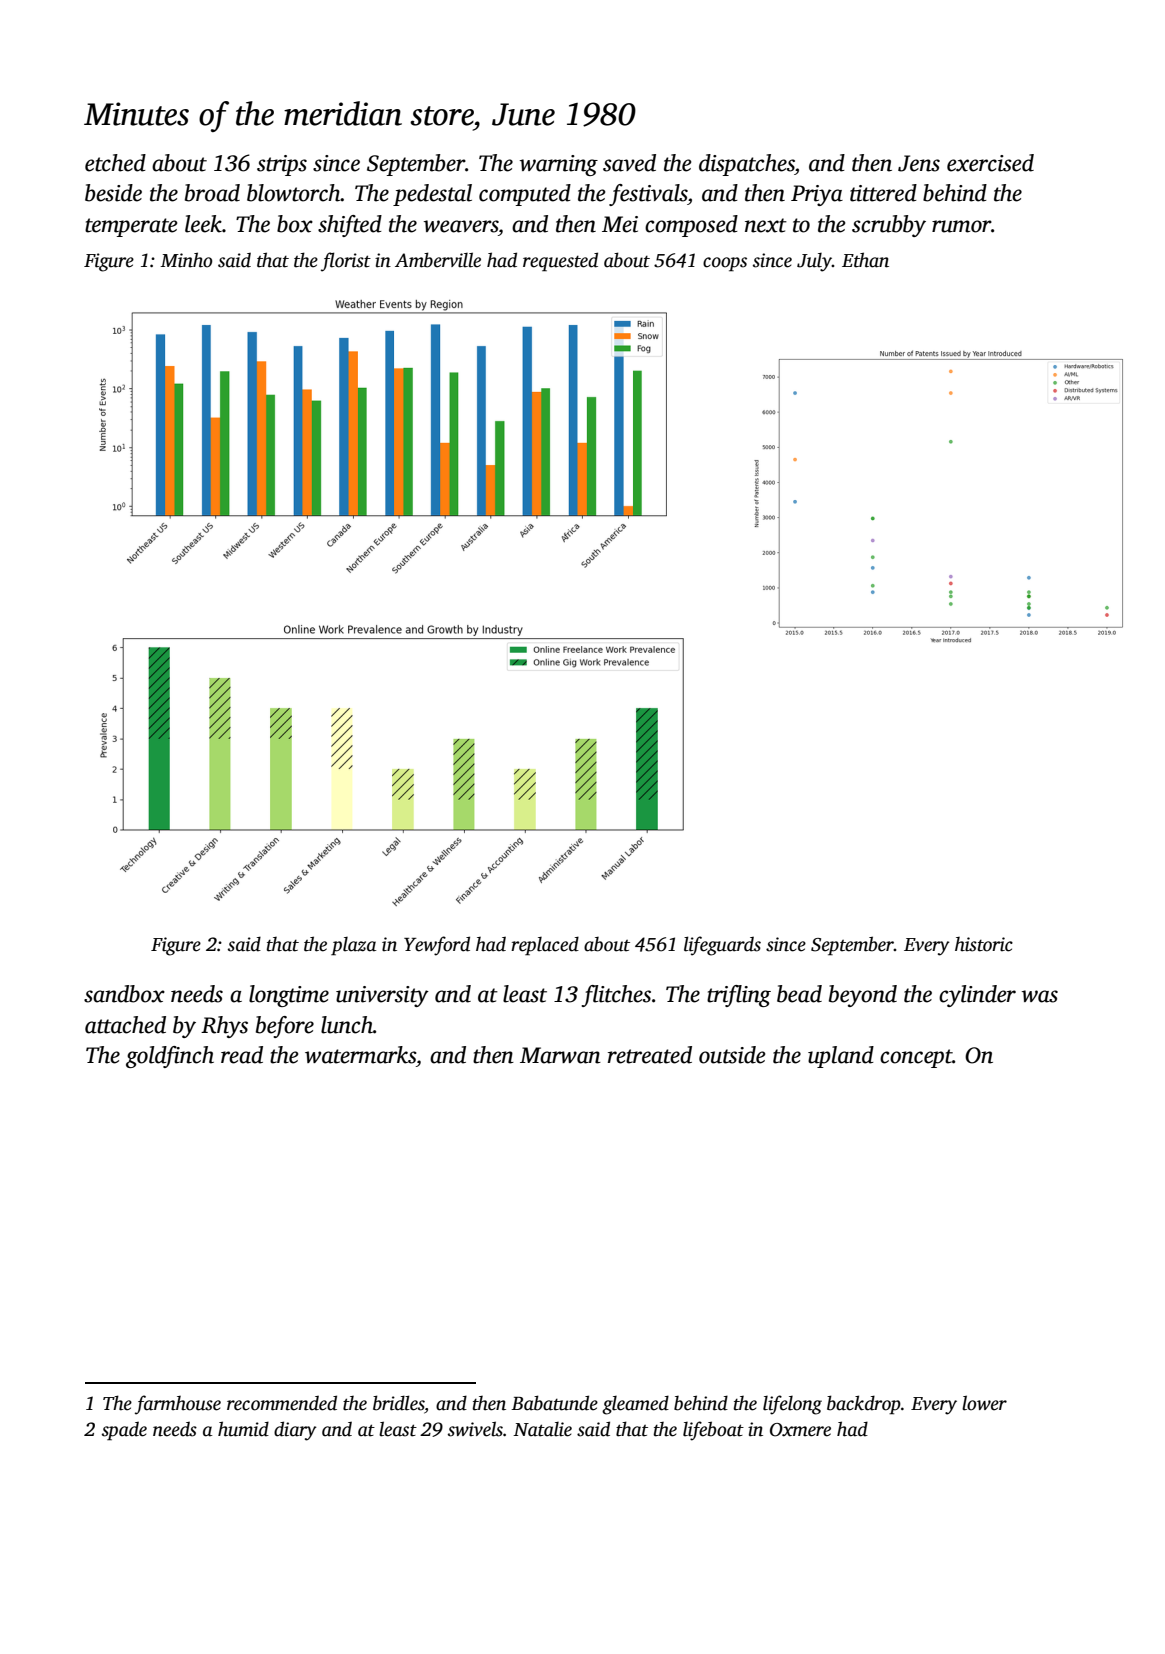 This image has width=1165, height=1654. Describe the element at coordinates (841, 1057) in the image. I see `upland` at that location.
